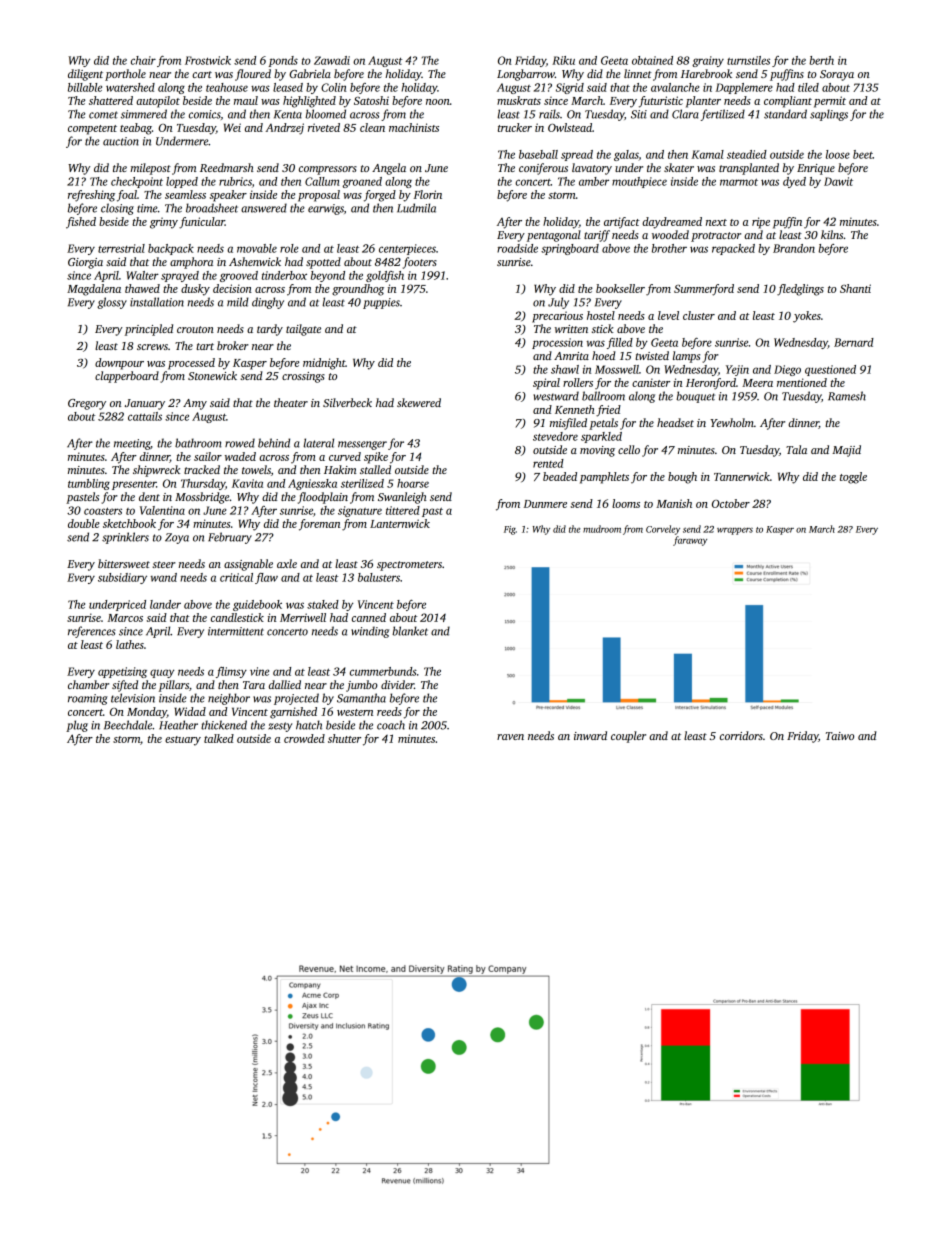  What do you see at coordinates (88, 699) in the page?
I see `roaming` at bounding box center [88, 699].
